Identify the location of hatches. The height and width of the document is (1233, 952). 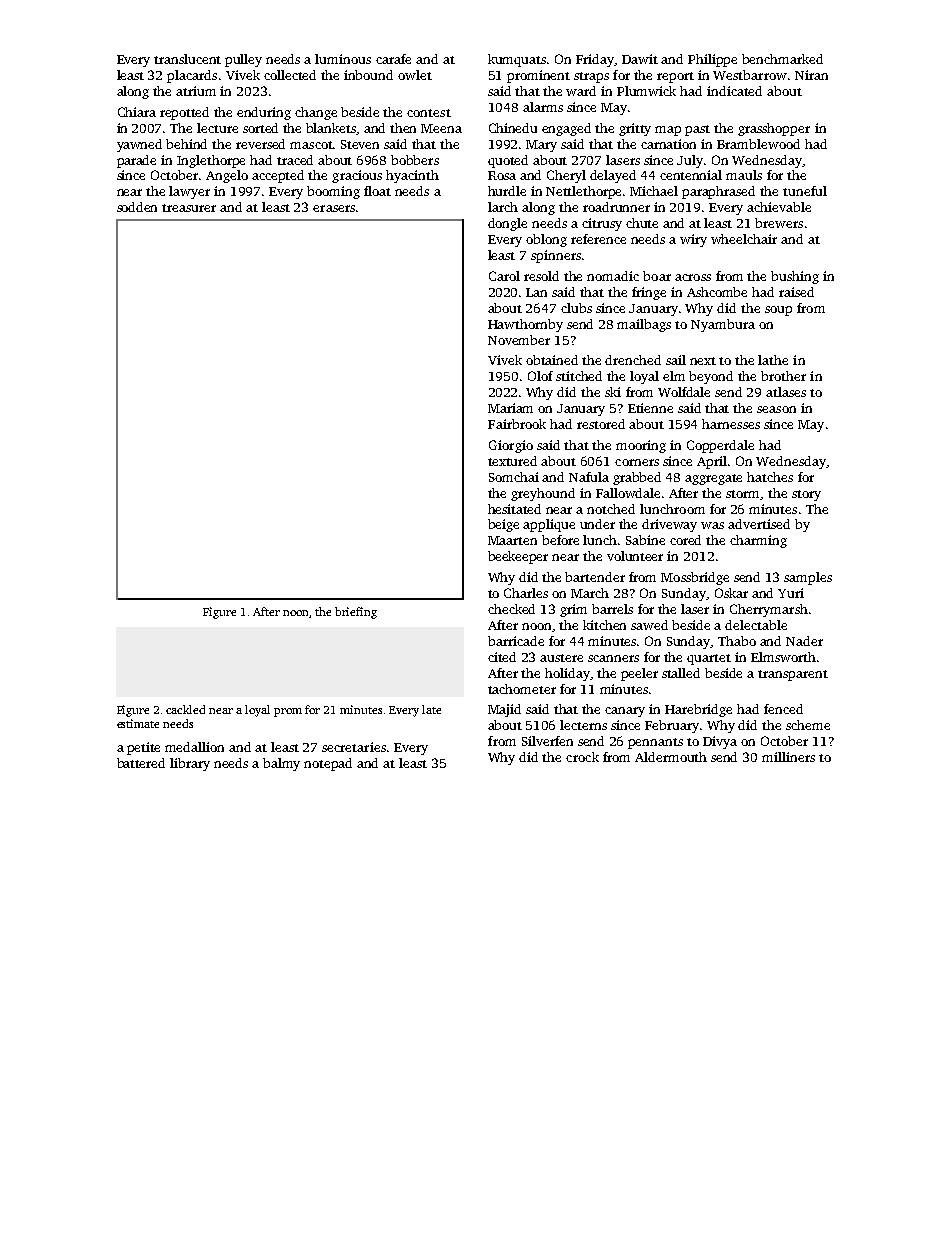
(770, 477).
